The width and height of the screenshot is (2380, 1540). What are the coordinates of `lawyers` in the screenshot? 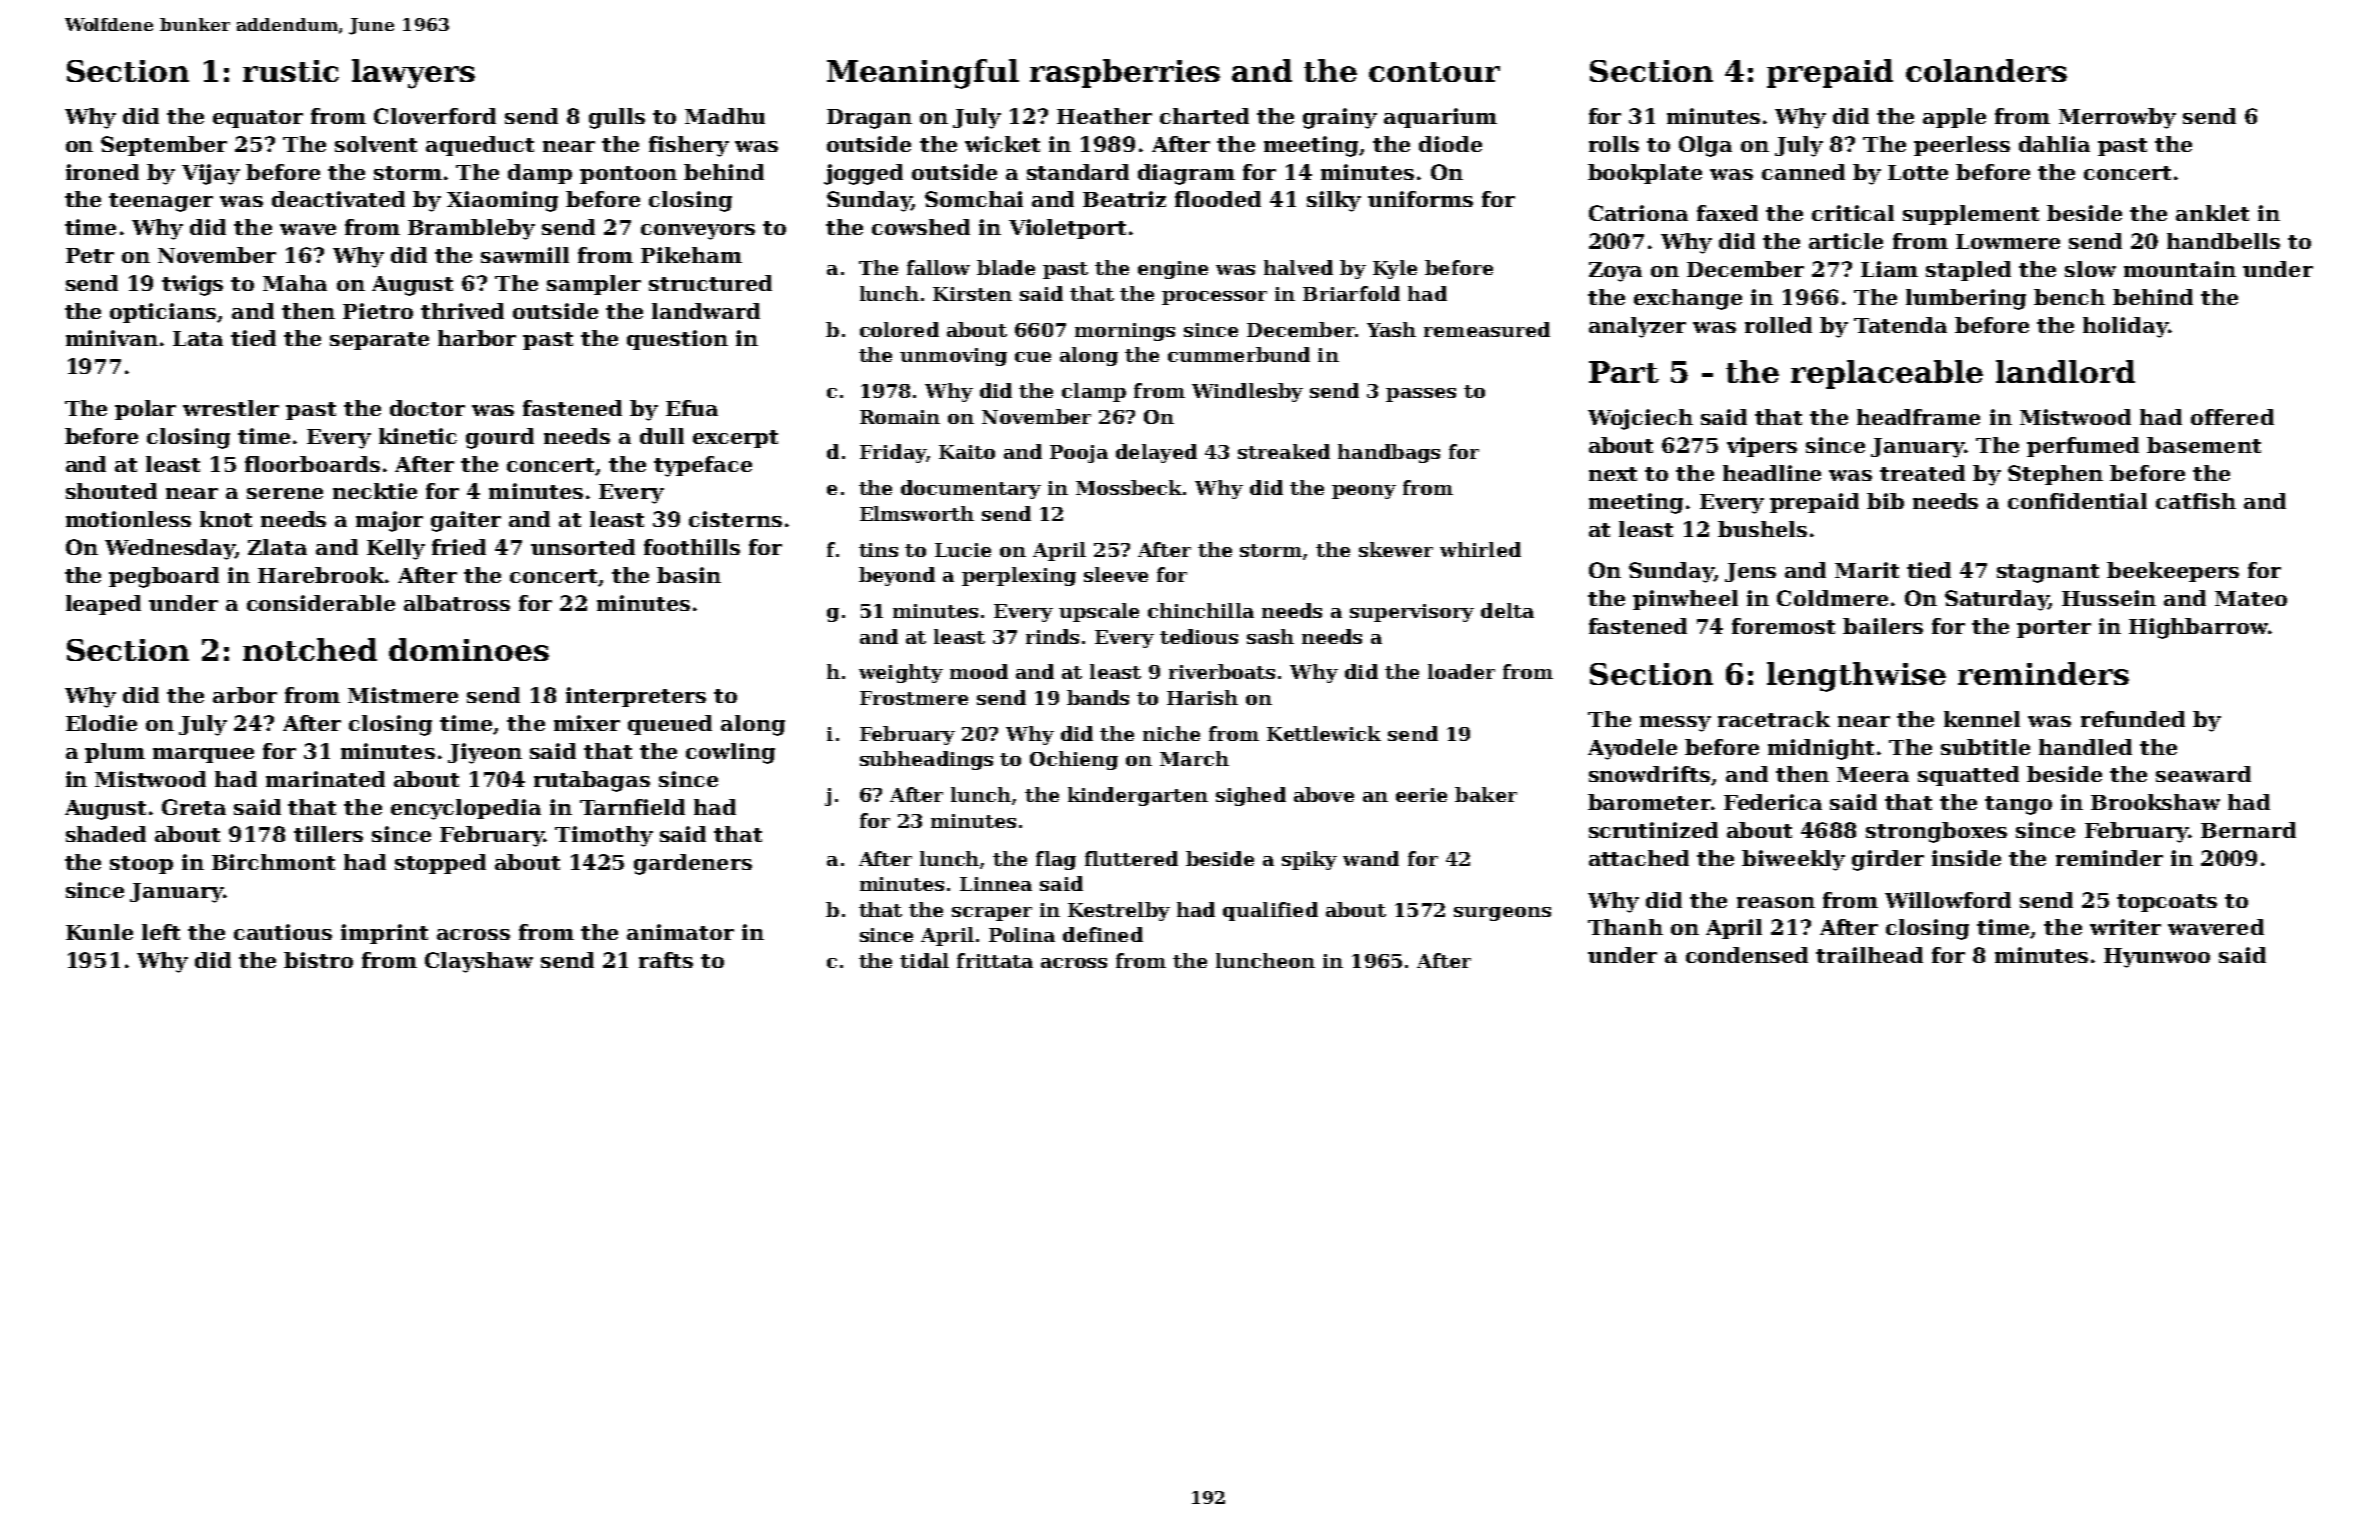 It's located at (413, 74).
